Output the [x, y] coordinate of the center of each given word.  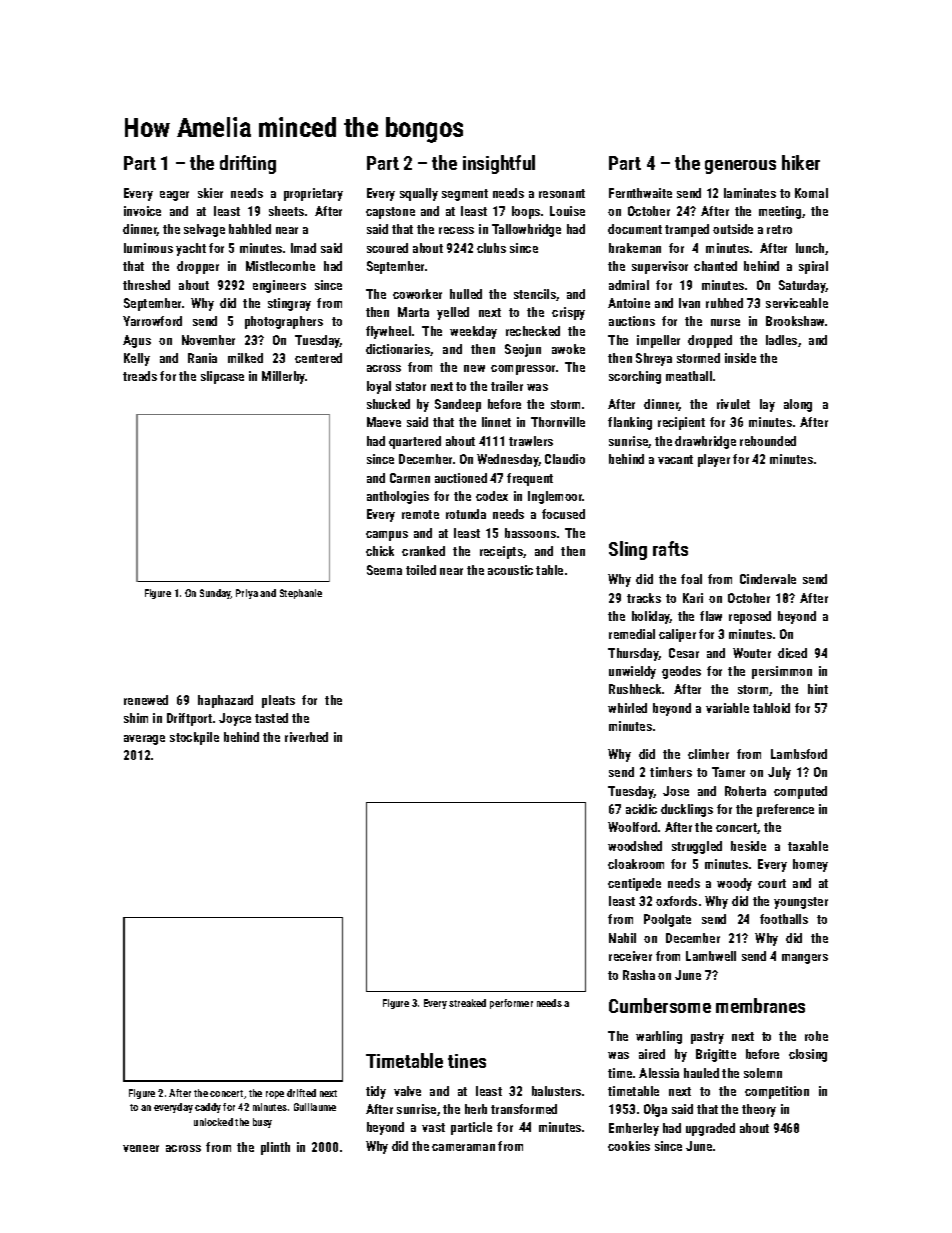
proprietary [313, 194]
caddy [208, 1108]
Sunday [215, 594]
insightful [499, 164]
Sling [628, 550]
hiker [801, 162]
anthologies [398, 497]
